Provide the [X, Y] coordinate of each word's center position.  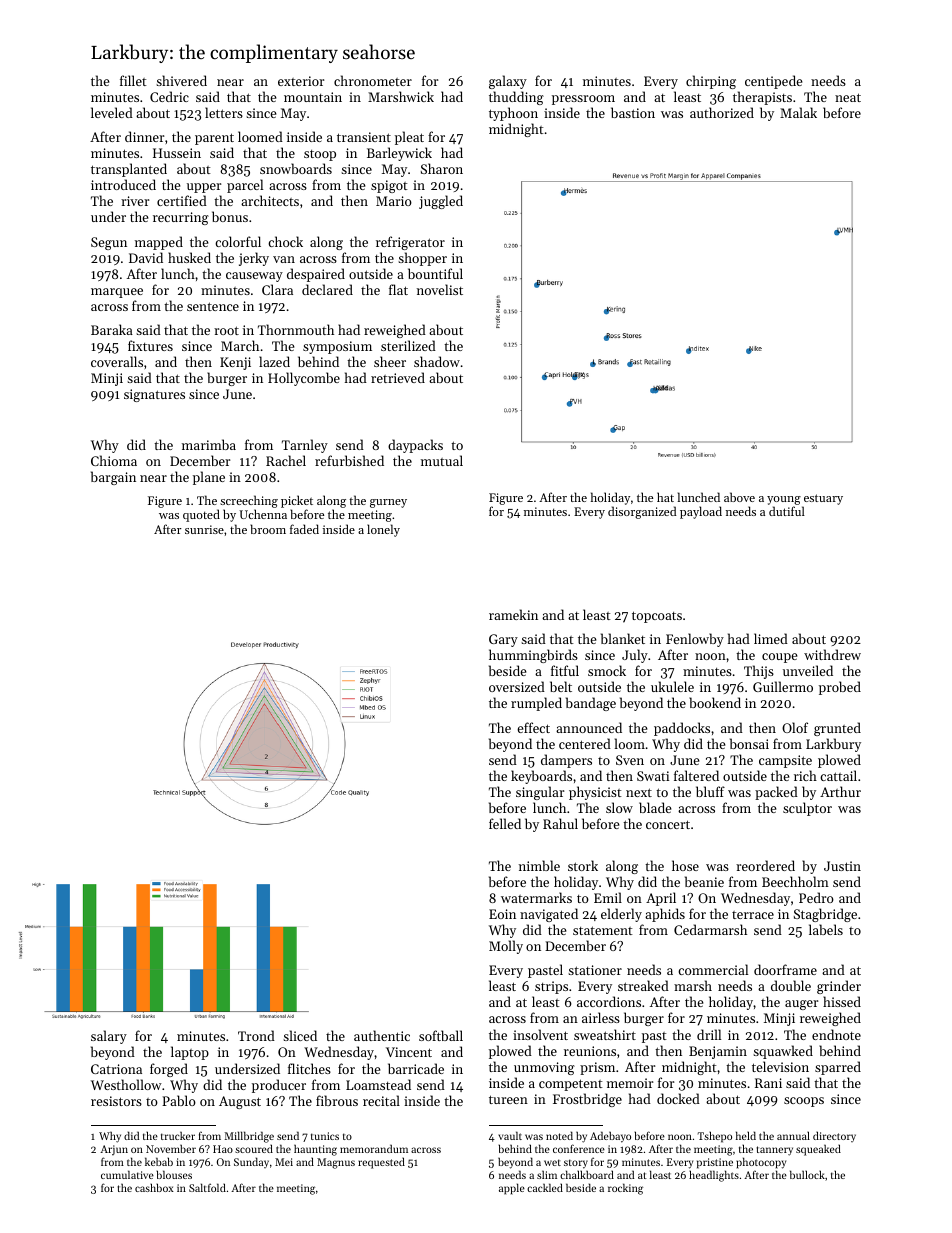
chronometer [373, 80]
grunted [837, 729]
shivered [181, 80]
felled [505, 823]
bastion [633, 112]
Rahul [560, 823]
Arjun [114, 1150]
